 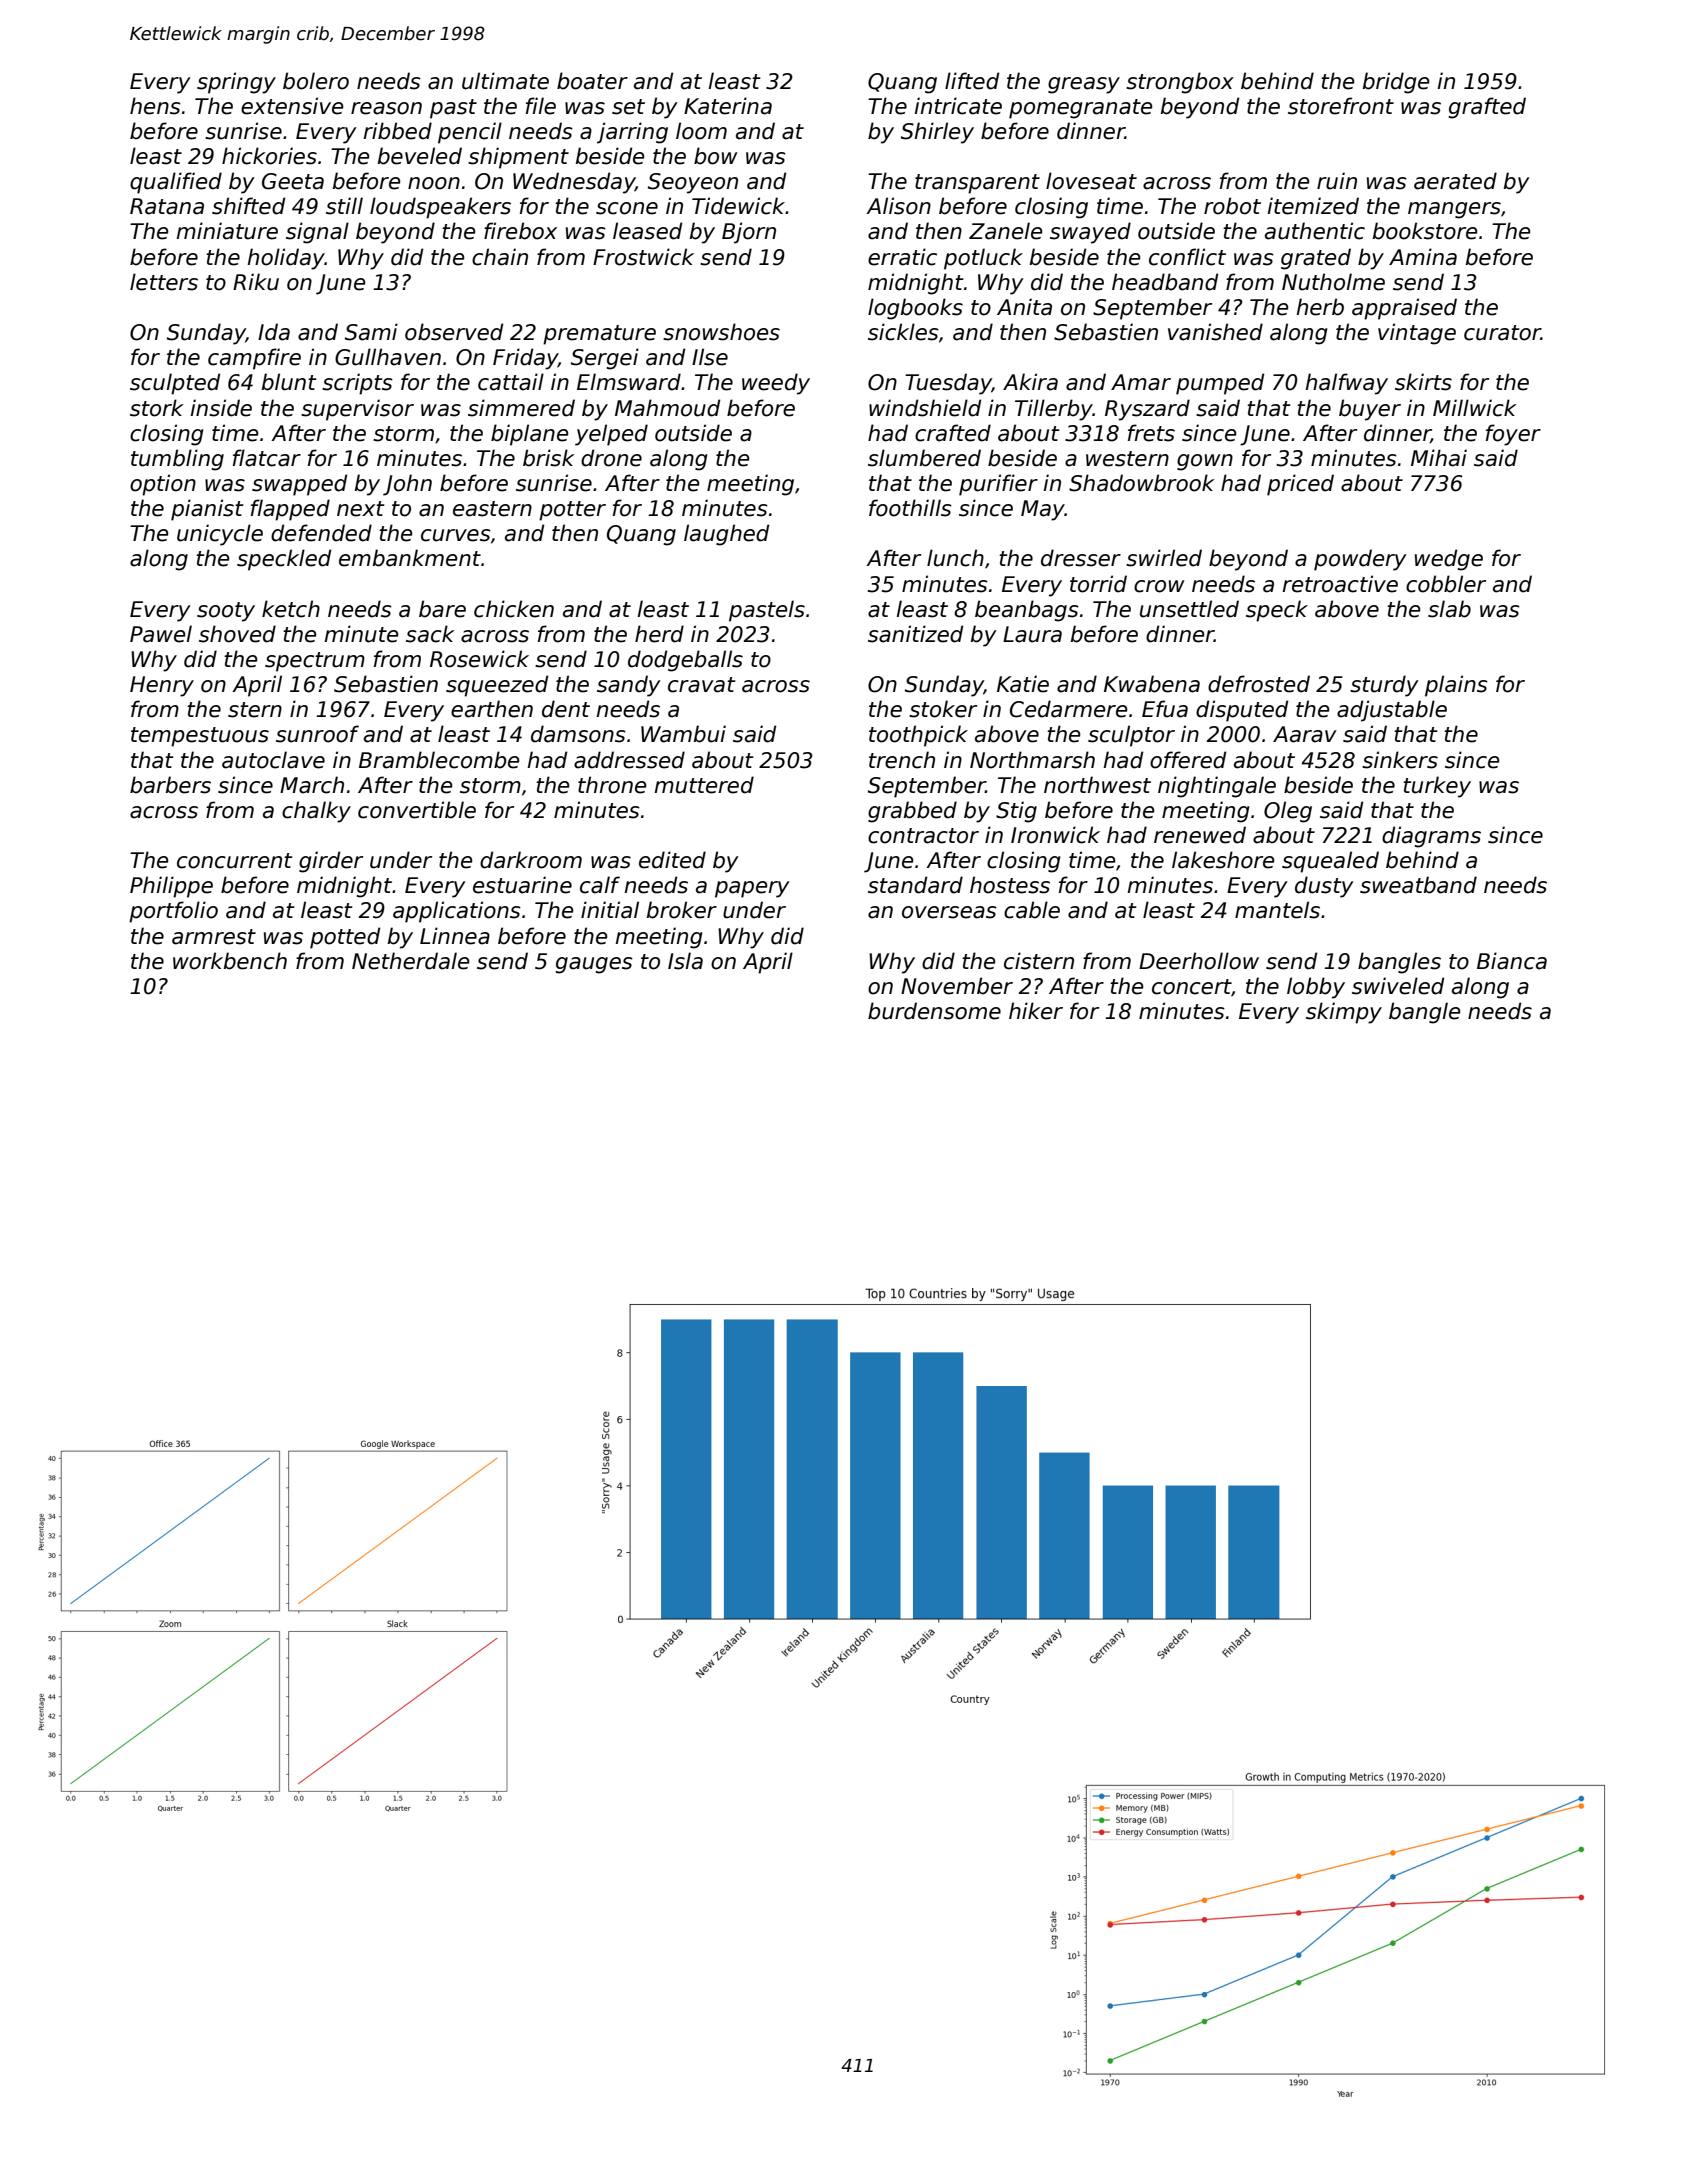 What do you see at coordinates (511, 382) in the screenshot?
I see `cattail` at bounding box center [511, 382].
